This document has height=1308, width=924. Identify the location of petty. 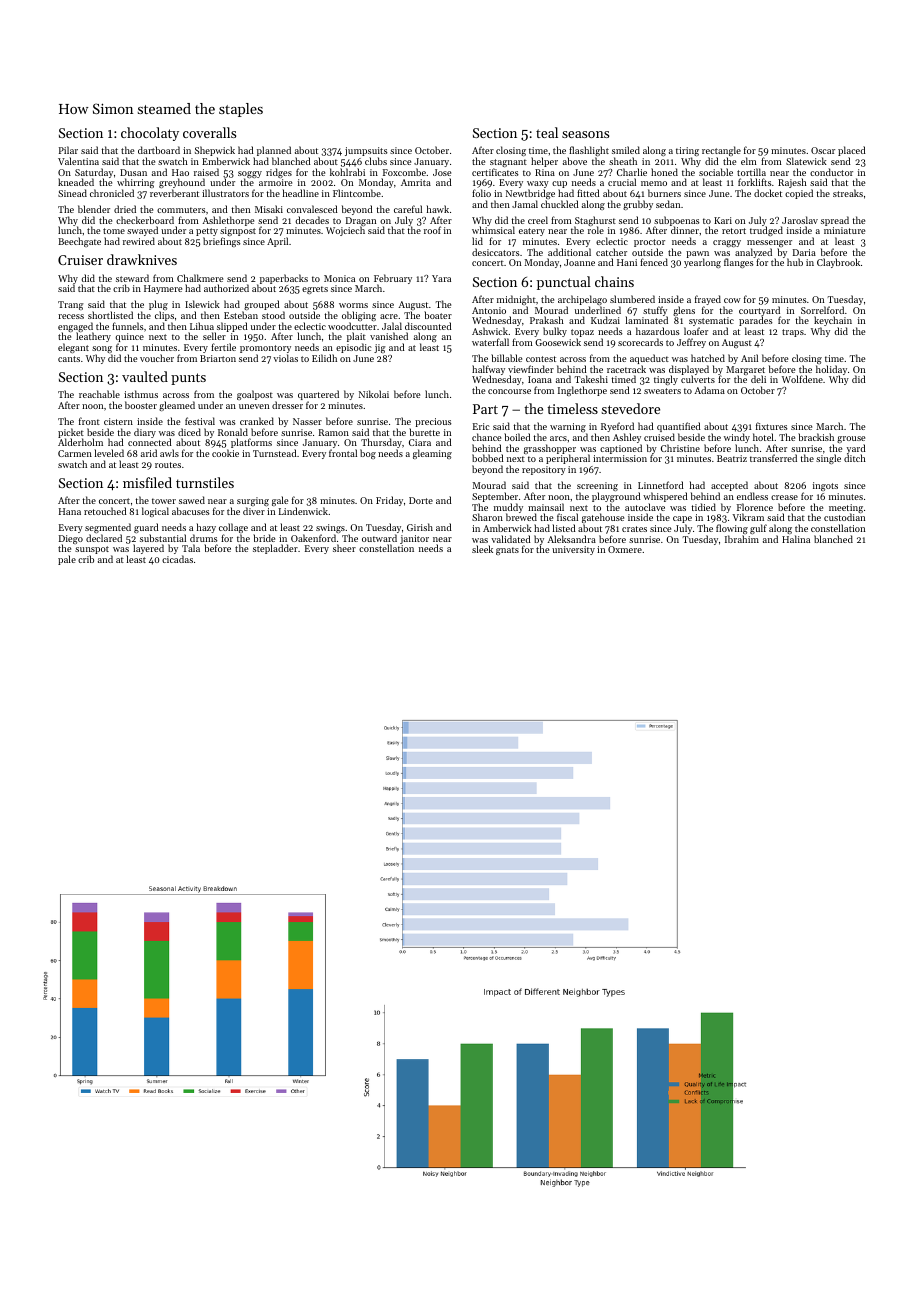
(207, 233).
